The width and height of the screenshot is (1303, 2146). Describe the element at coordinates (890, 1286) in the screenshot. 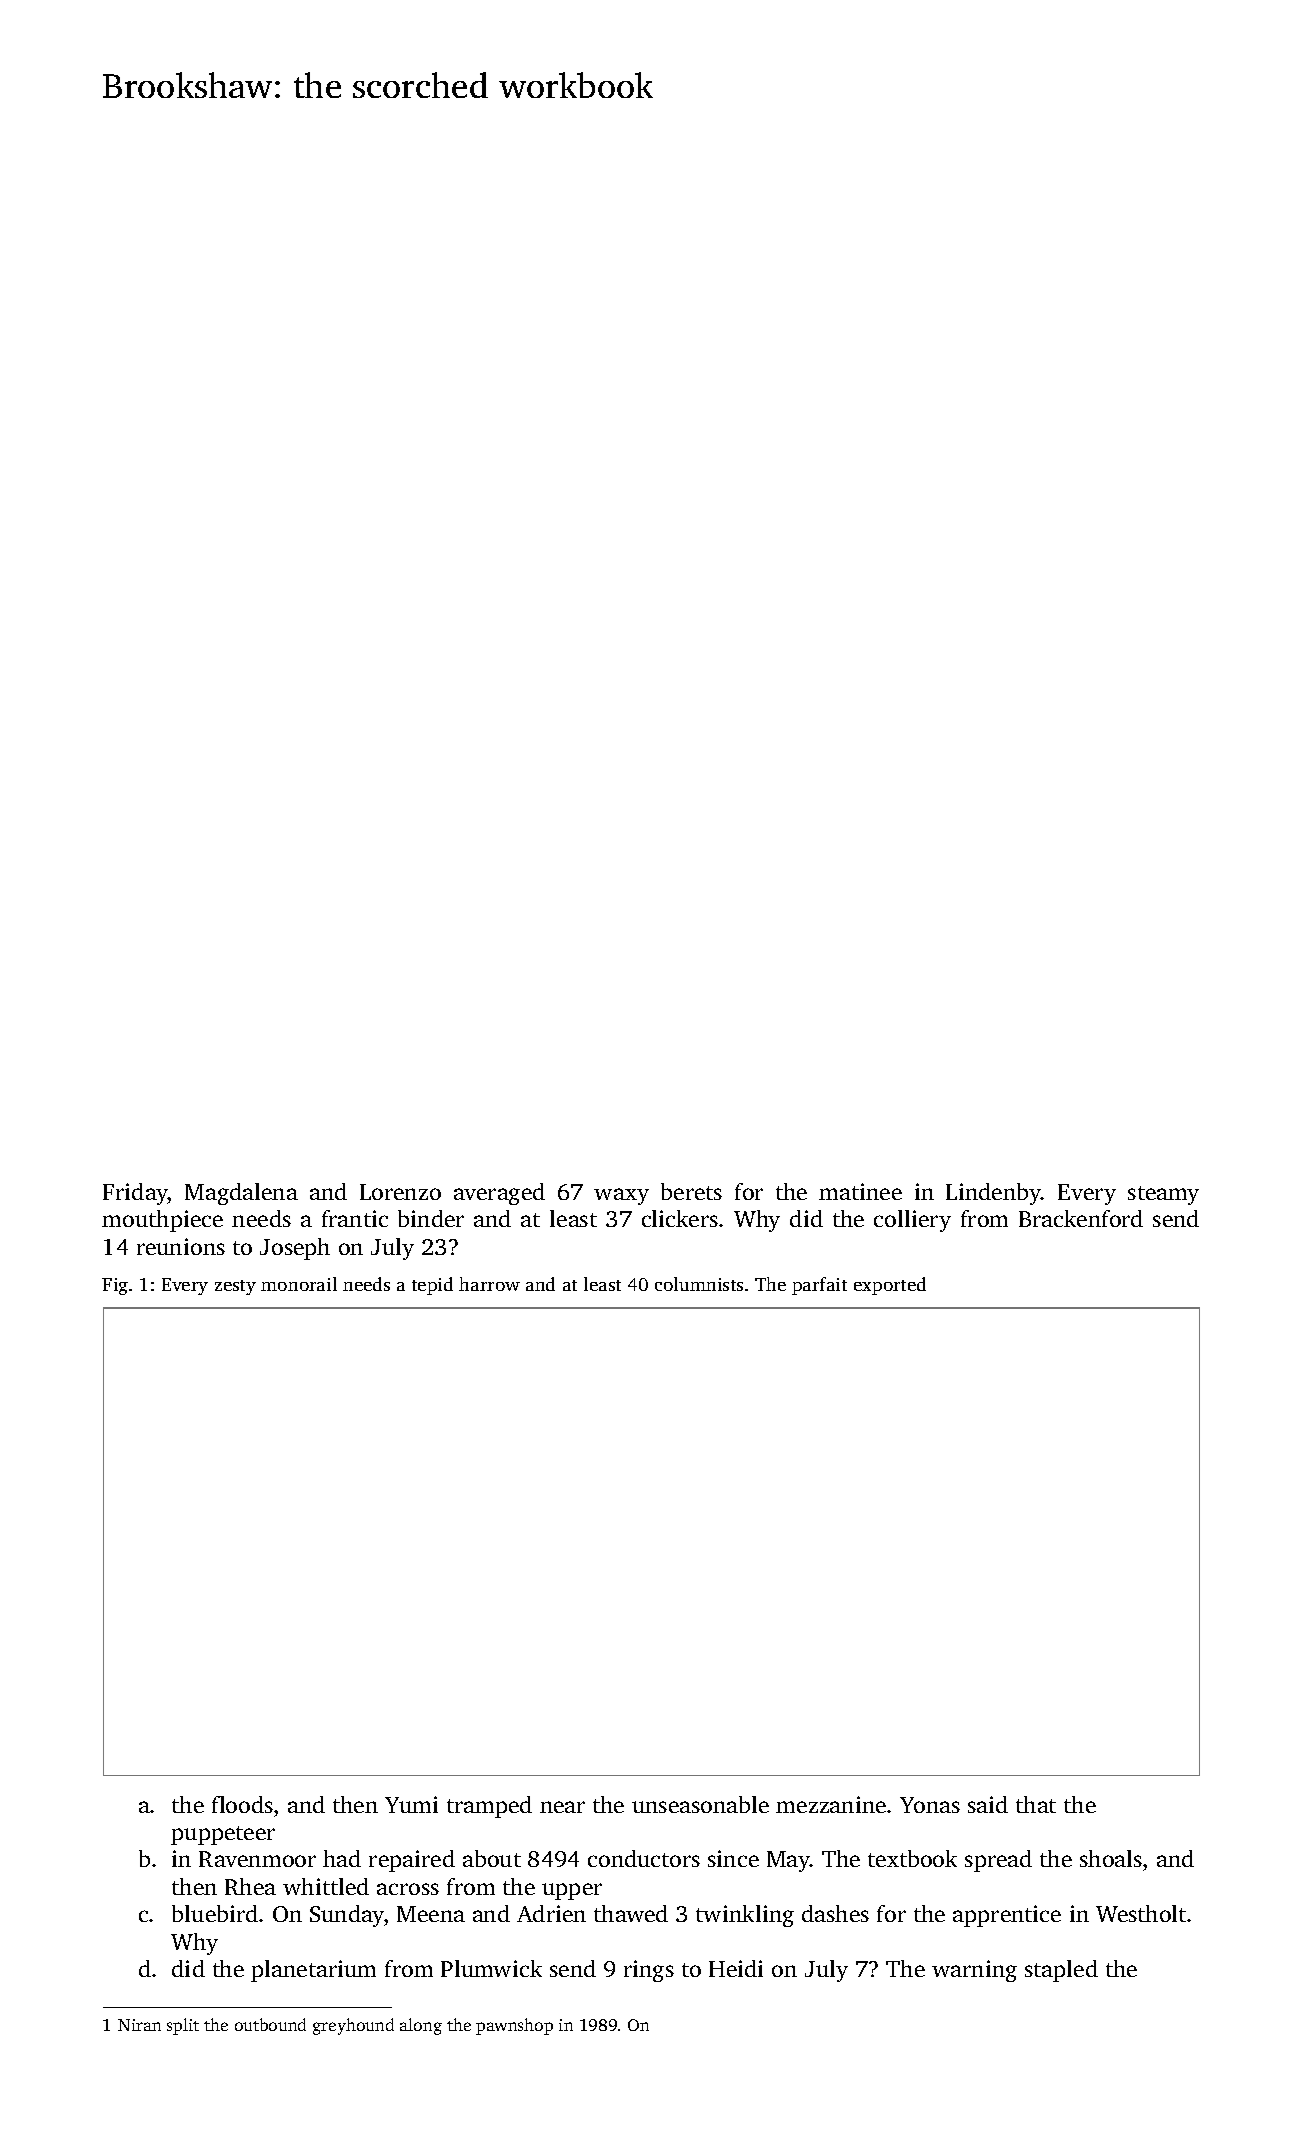

I see `exported` at that location.
